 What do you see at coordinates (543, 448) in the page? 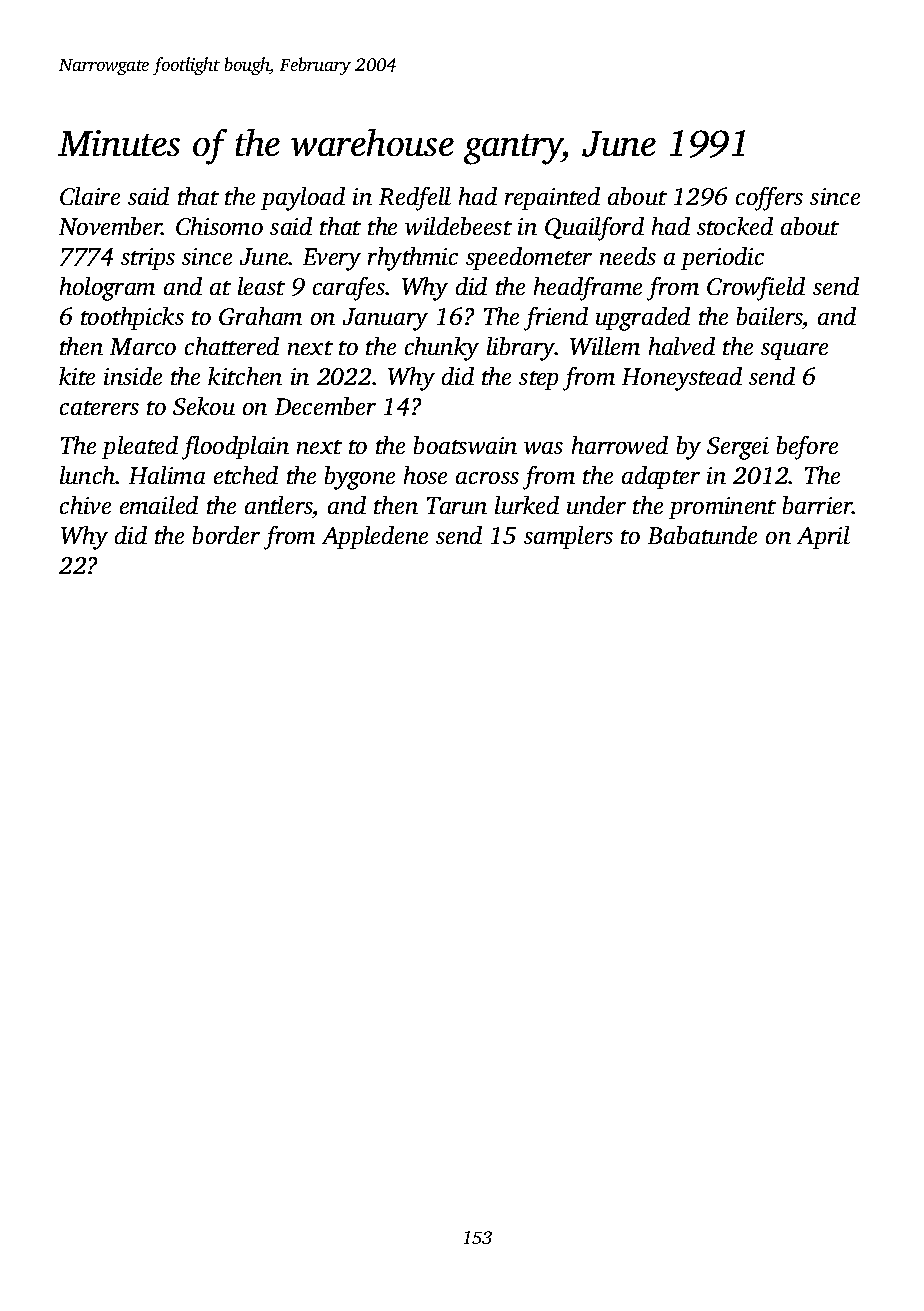
I see `was` at bounding box center [543, 448].
